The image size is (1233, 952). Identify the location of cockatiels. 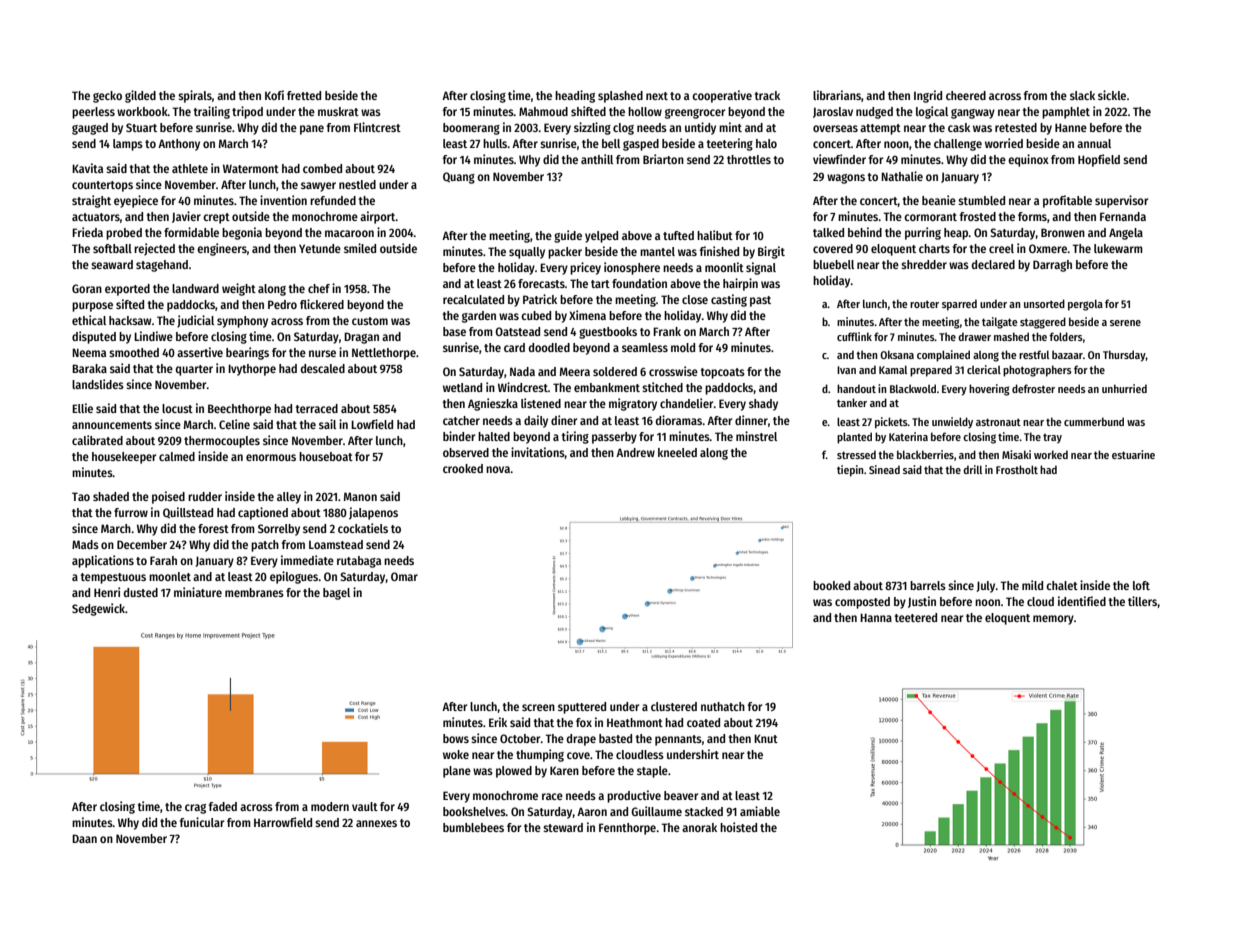
(363, 528).
